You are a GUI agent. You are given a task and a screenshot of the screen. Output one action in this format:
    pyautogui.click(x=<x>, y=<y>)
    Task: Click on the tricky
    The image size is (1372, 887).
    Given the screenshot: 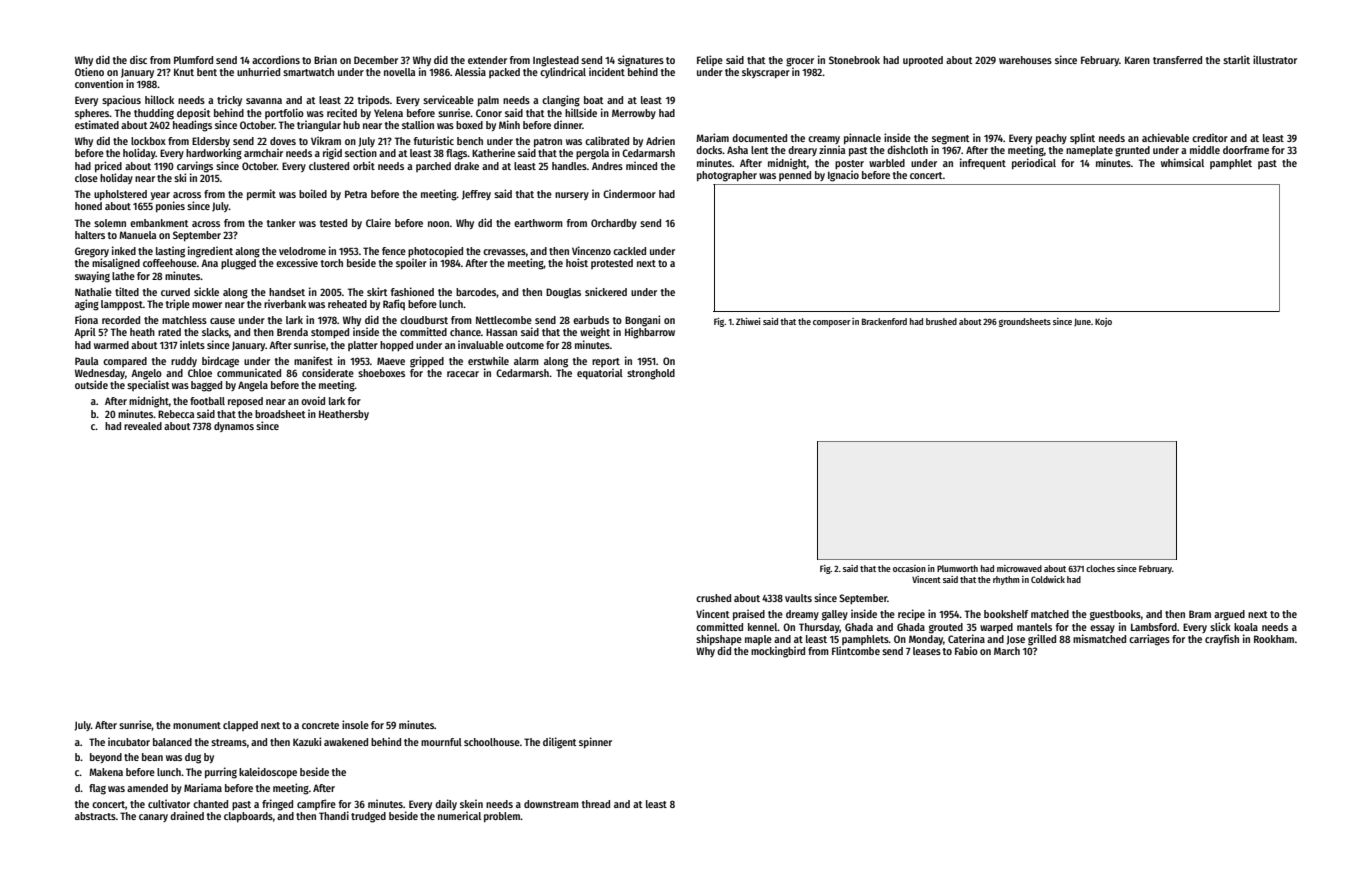 What is the action you would take?
    pyautogui.click(x=229, y=100)
